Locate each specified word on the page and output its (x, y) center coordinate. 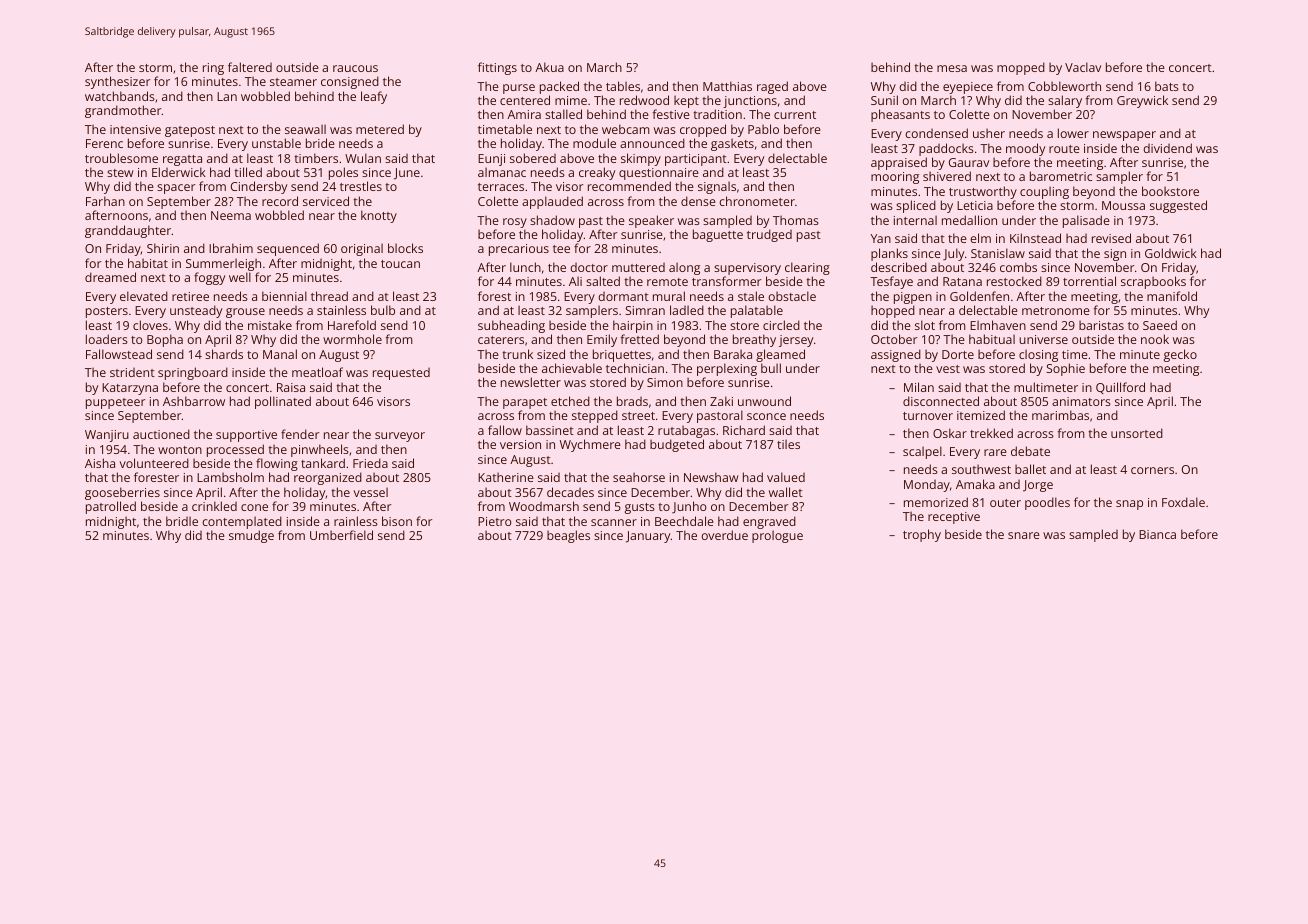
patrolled (111, 507)
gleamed (780, 355)
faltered (250, 67)
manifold (1172, 296)
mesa (952, 68)
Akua (549, 67)
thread (329, 296)
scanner (614, 522)
